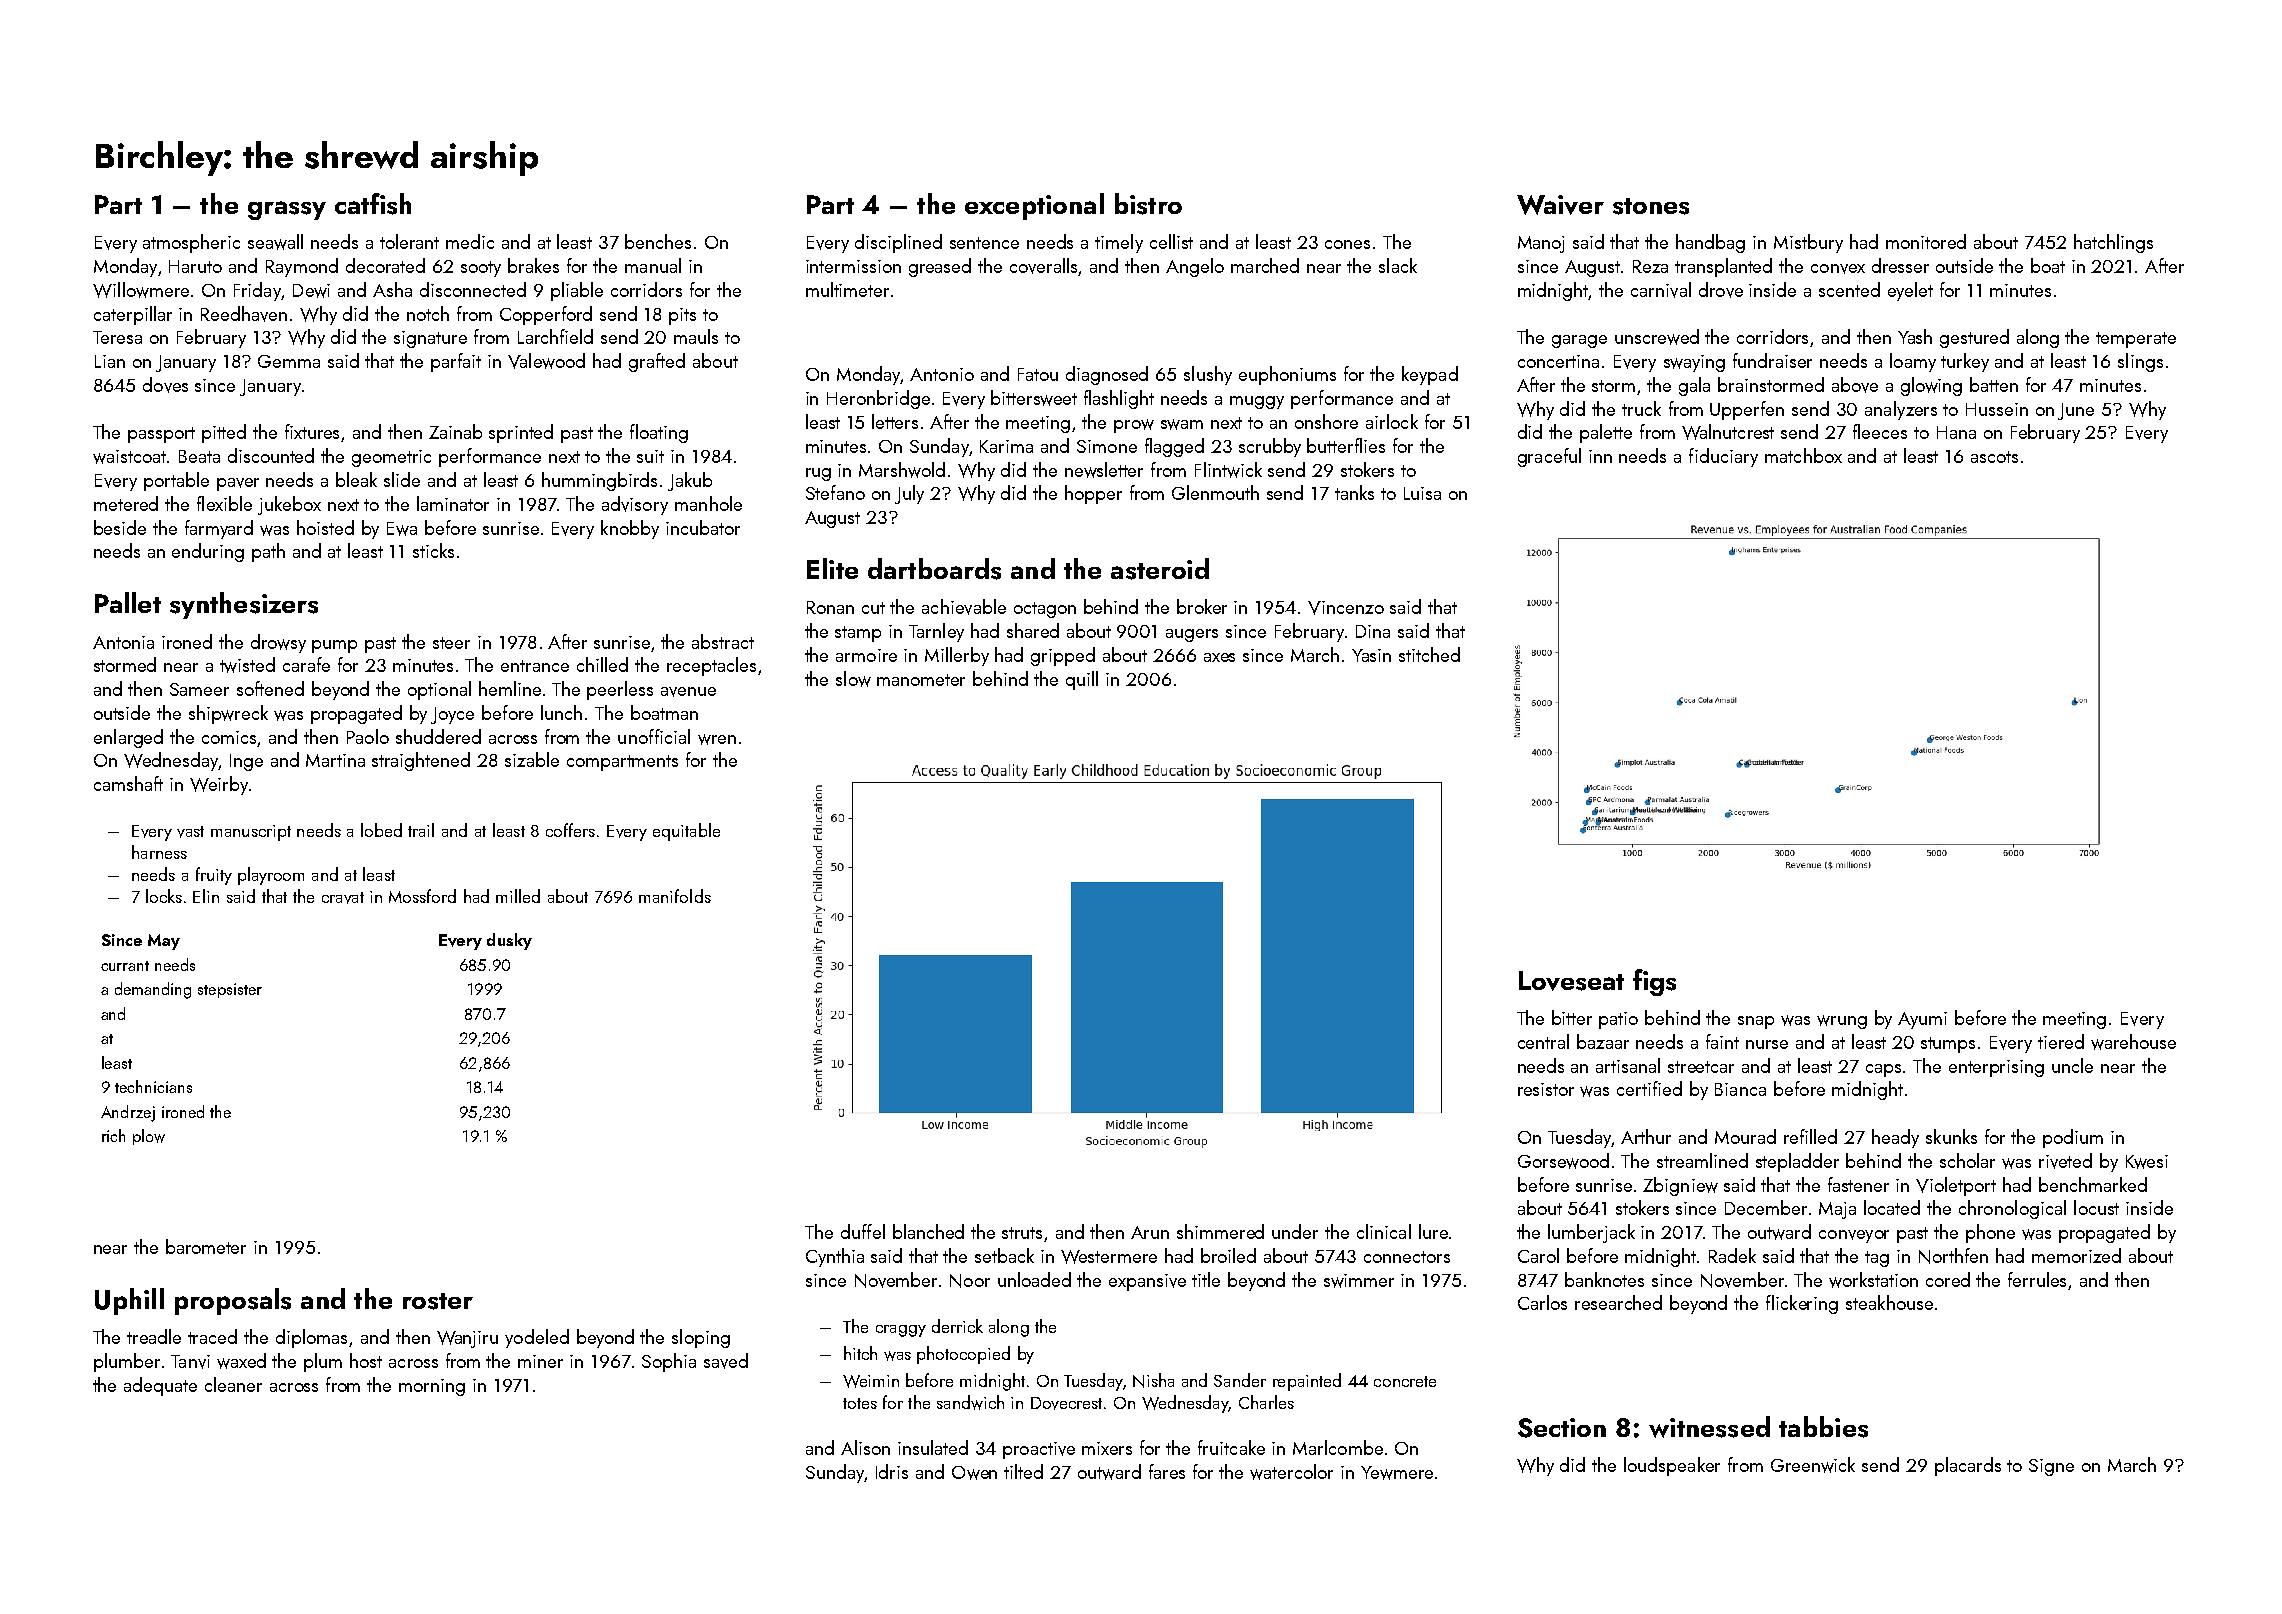  What do you see at coordinates (509, 941) in the page?
I see `dusky` at bounding box center [509, 941].
